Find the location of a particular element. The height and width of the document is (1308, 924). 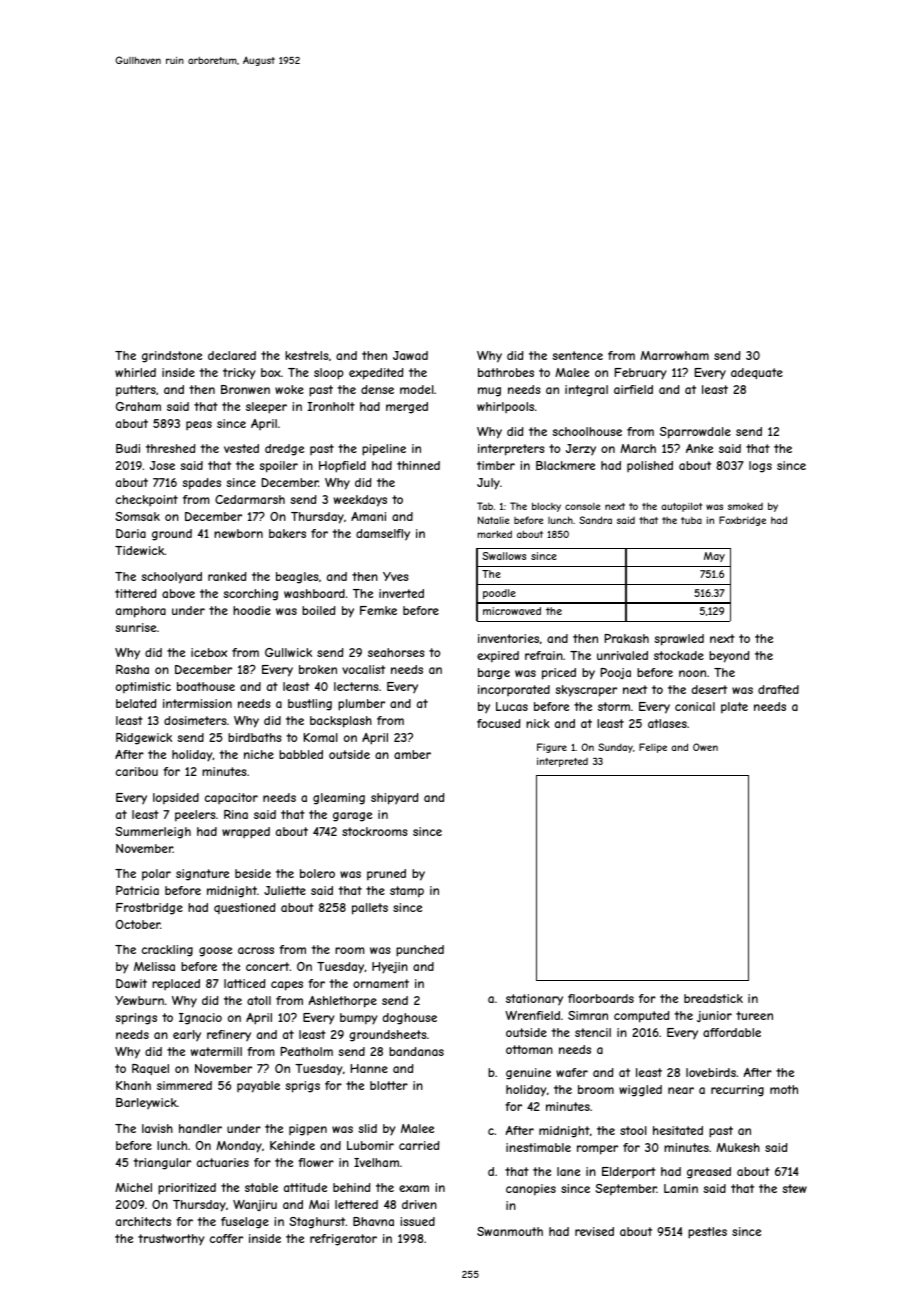

springs is located at coordinates (136, 1019).
